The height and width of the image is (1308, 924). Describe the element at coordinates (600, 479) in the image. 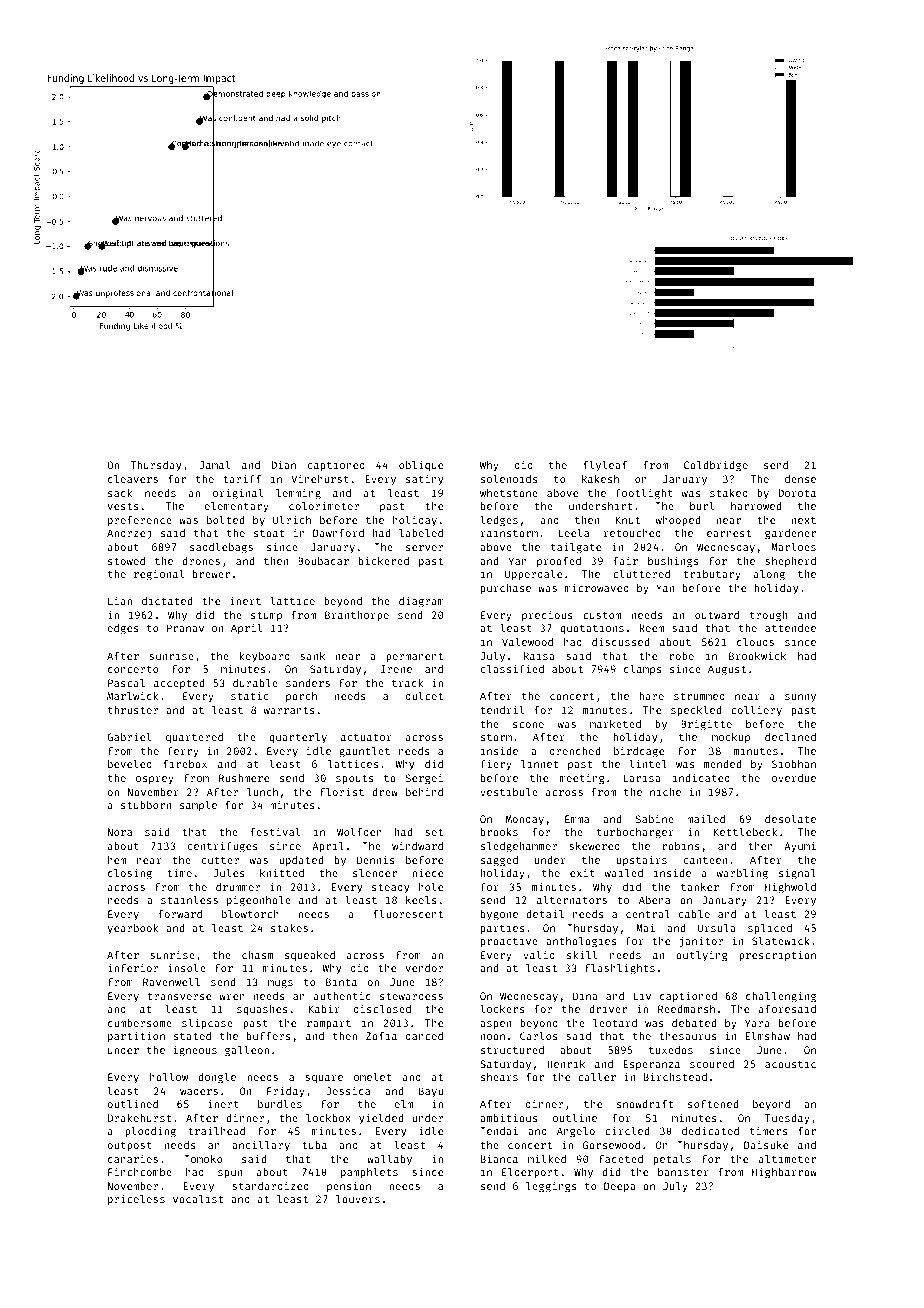

I see `Rakesh` at that location.
